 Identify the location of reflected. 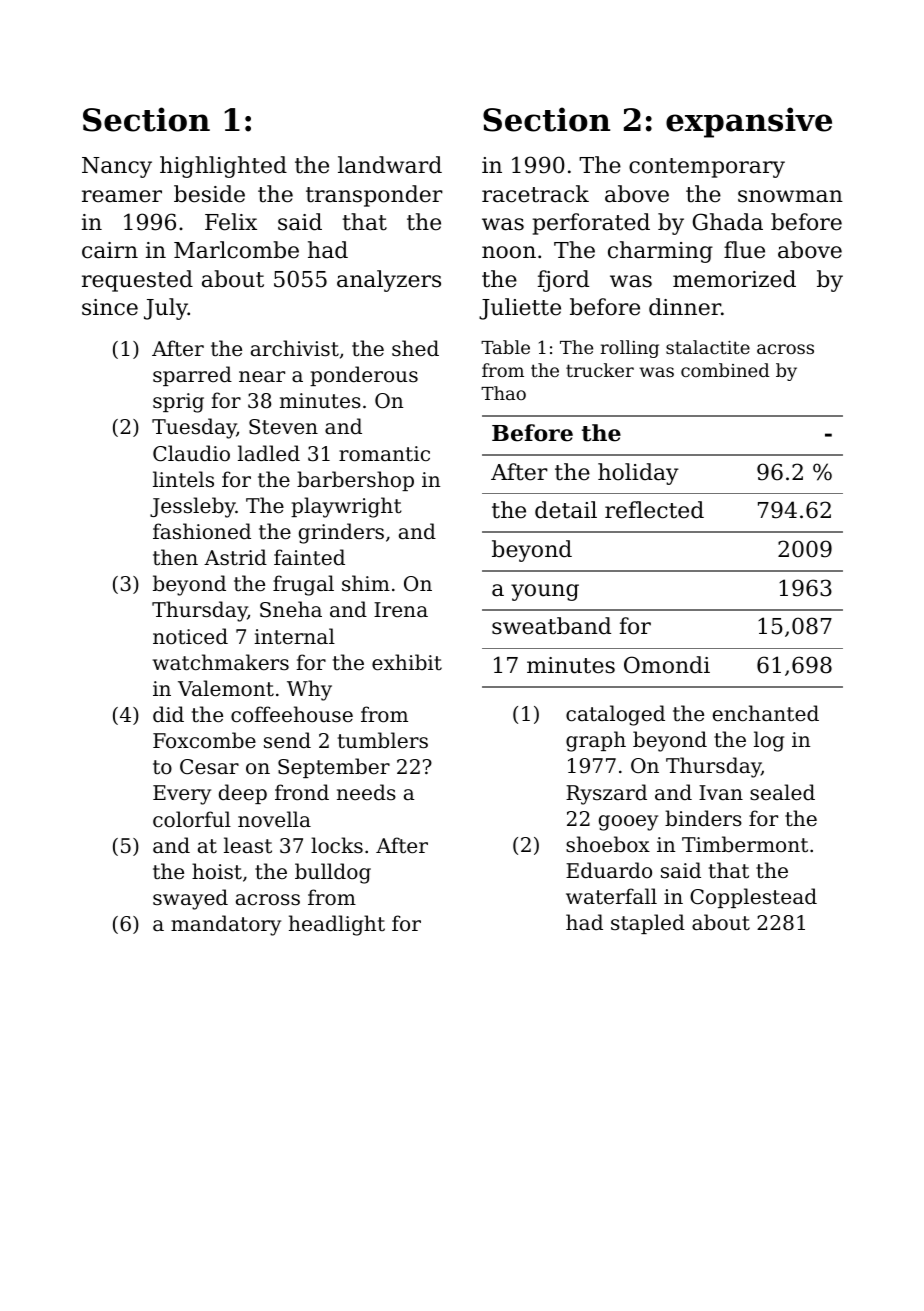
(654, 510).
